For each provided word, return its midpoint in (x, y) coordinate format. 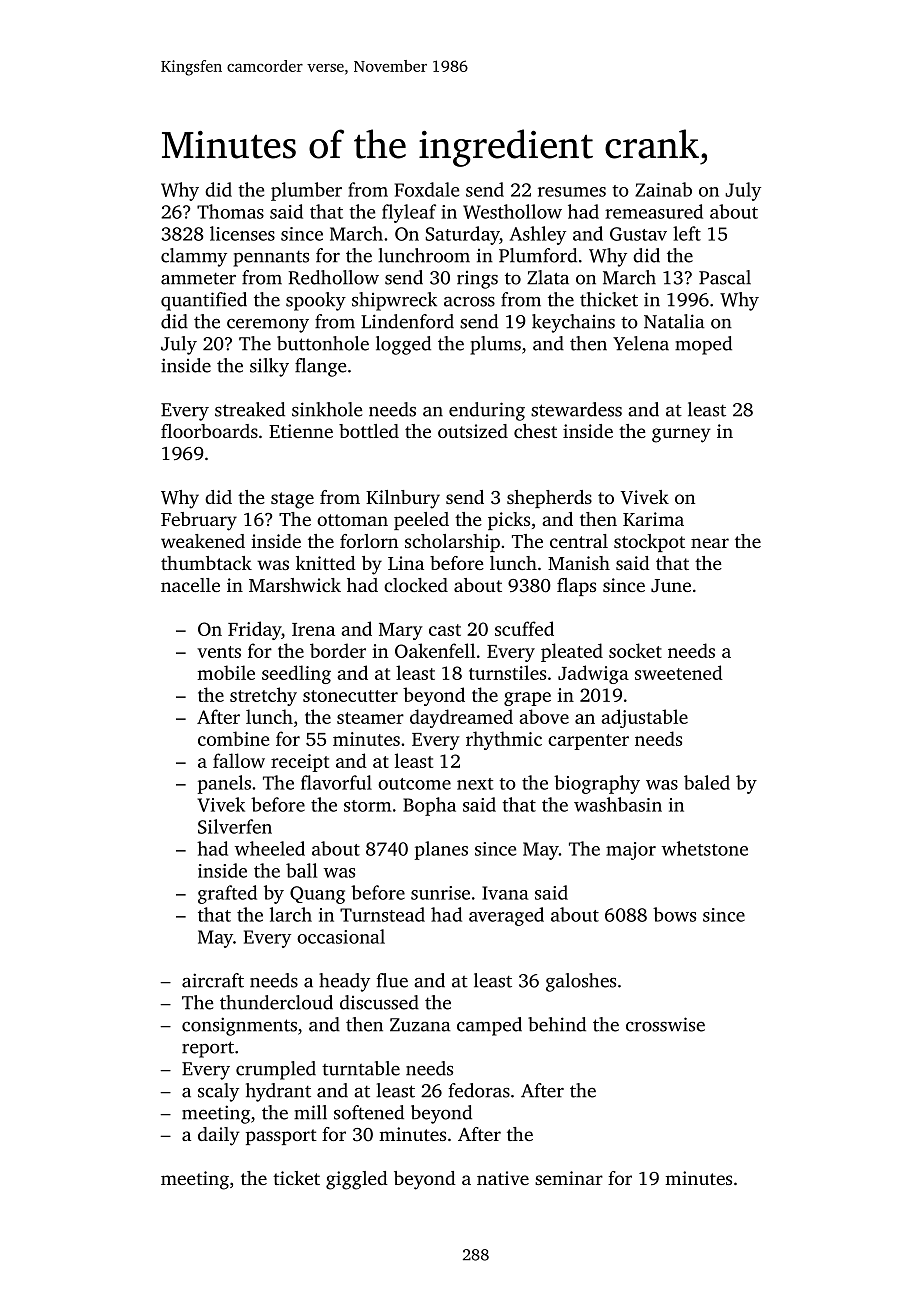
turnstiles (507, 672)
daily (219, 1136)
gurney (681, 435)
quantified (204, 301)
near (710, 543)
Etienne (301, 431)
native (503, 1178)
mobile (226, 672)
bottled (369, 431)
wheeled (270, 848)
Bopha (429, 806)
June (671, 586)
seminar (569, 1178)
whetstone (705, 848)
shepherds (549, 499)
